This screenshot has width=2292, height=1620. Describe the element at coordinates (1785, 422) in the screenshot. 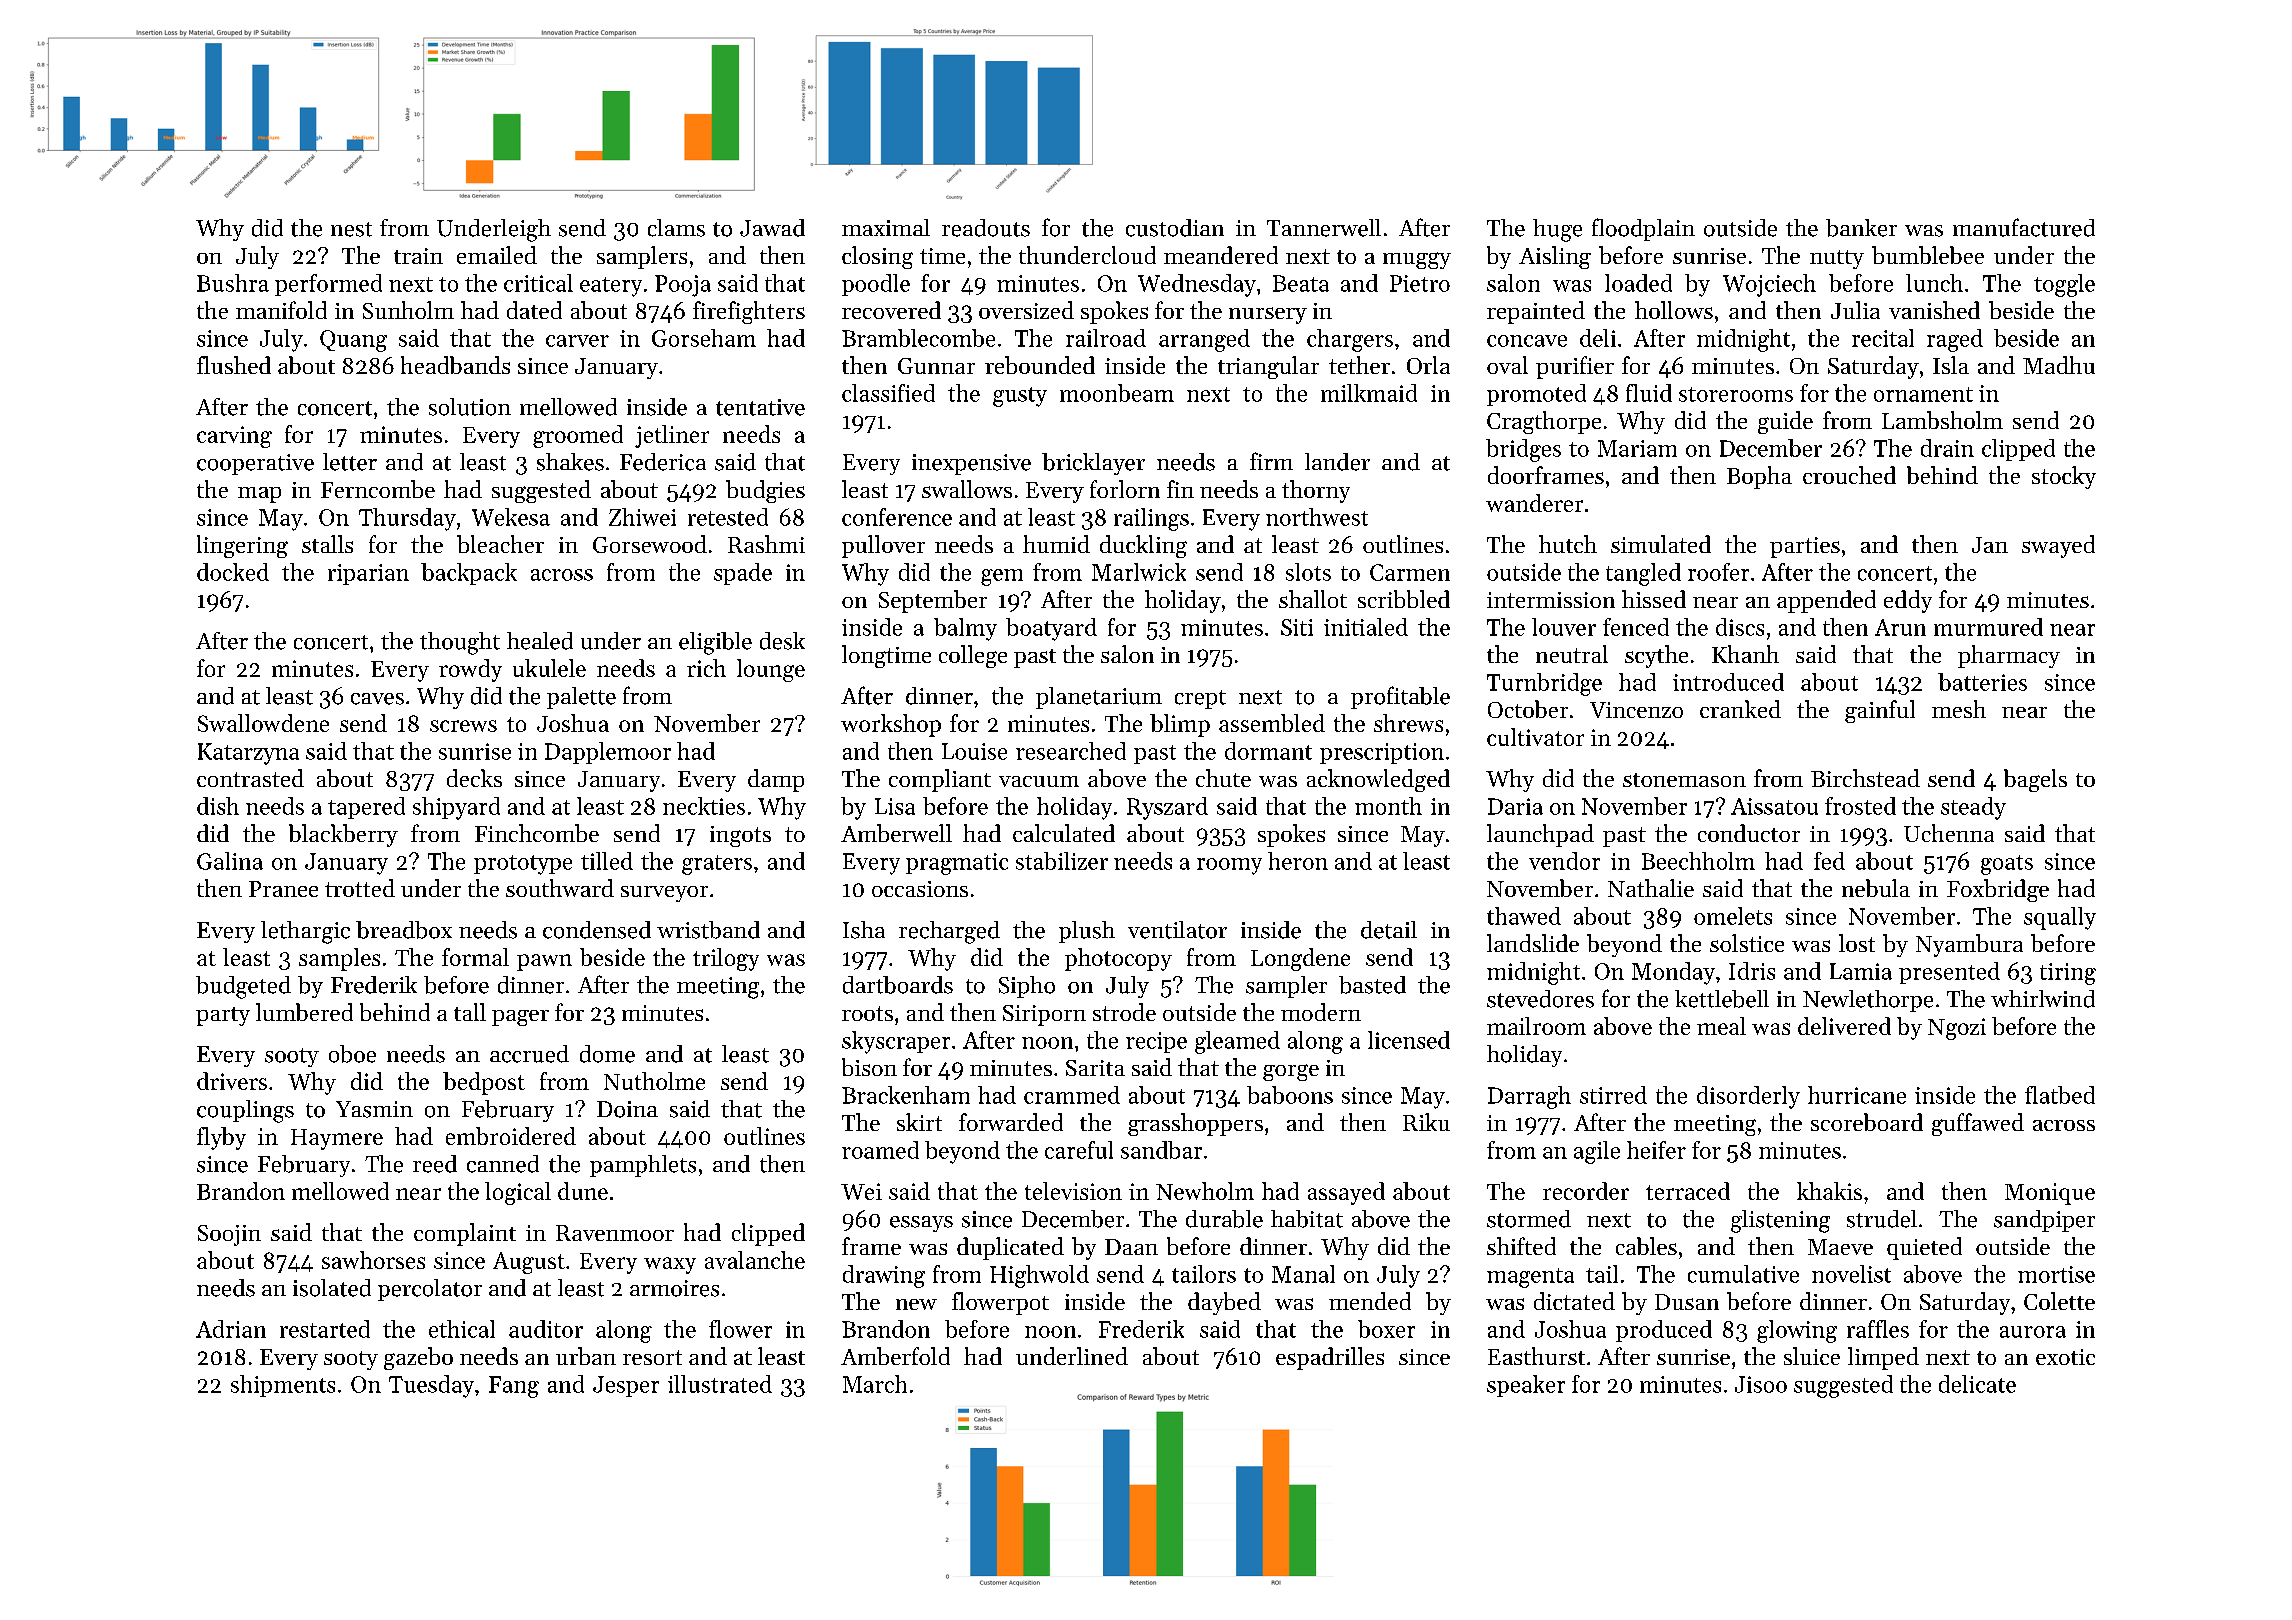

I see `guide` at that location.
